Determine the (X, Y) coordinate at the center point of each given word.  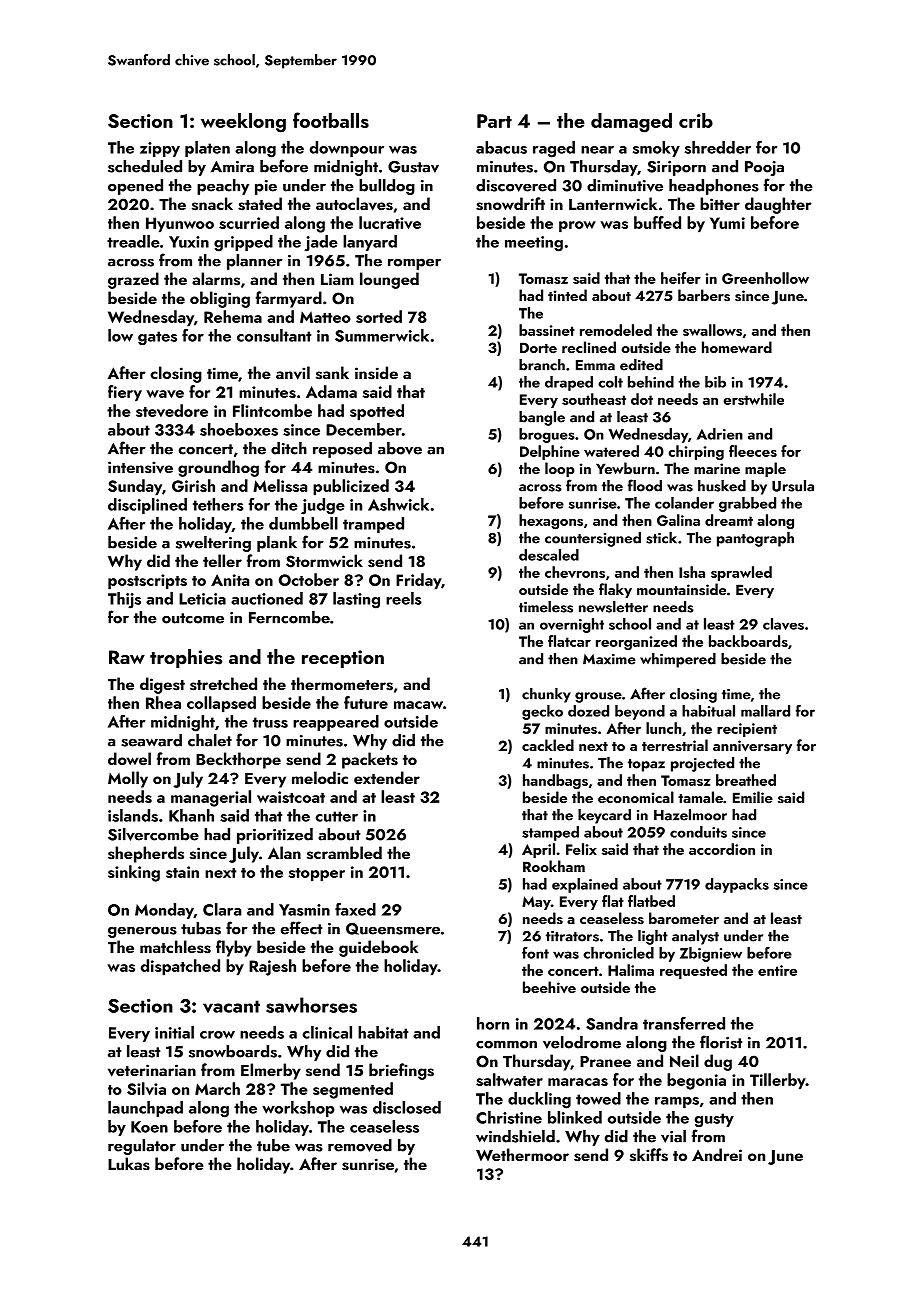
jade (321, 243)
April (538, 850)
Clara (222, 909)
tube (273, 1145)
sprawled (741, 573)
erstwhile (753, 399)
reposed (342, 450)
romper (414, 264)
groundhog (218, 468)
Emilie (753, 797)
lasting (356, 600)
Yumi (727, 223)
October (309, 579)
